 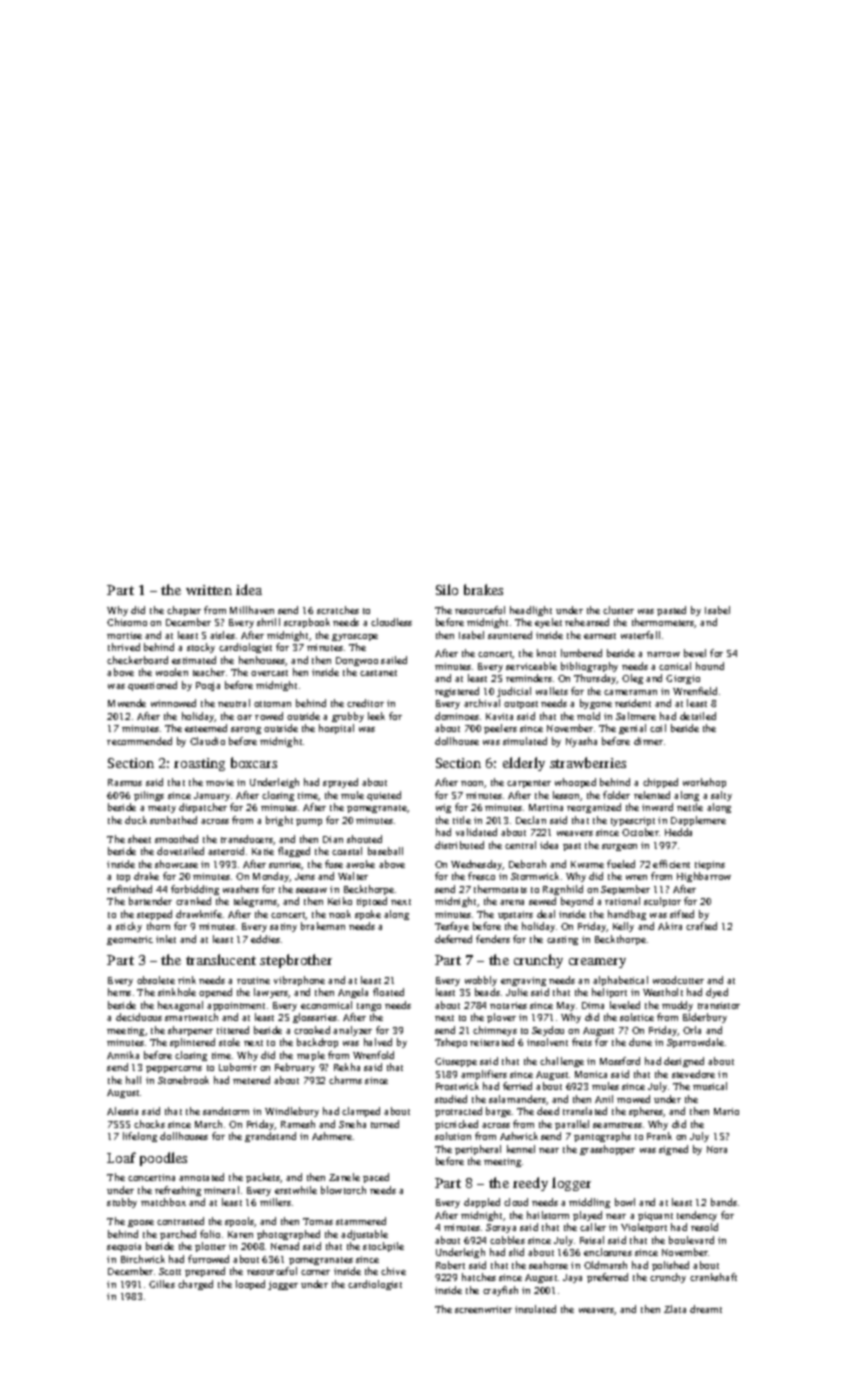 I want to click on brakes, so click(x=483, y=589).
